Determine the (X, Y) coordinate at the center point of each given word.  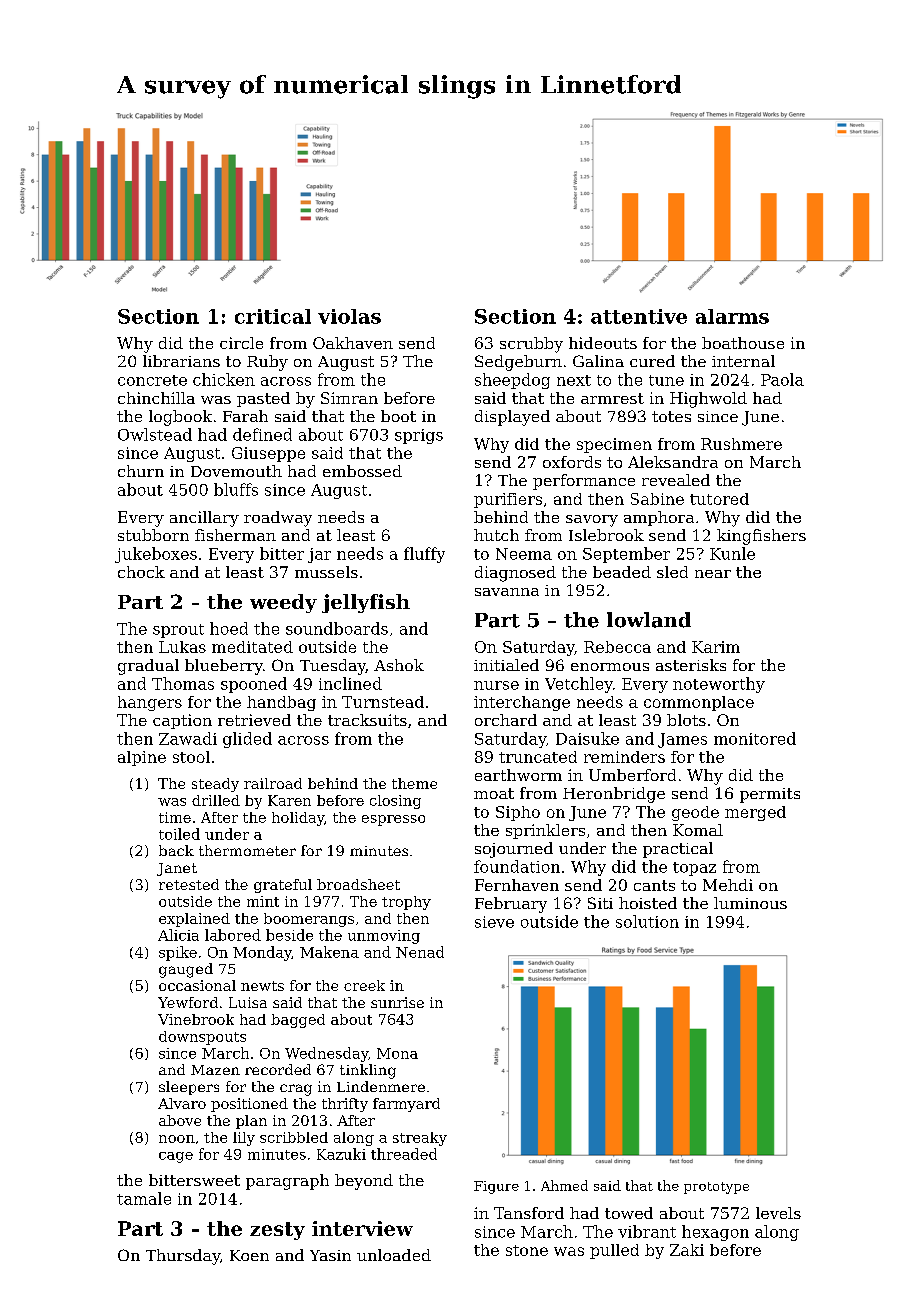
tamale (144, 1198)
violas (349, 316)
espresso (393, 820)
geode (695, 813)
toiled (179, 834)
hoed (229, 628)
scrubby (531, 345)
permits (770, 795)
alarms (732, 316)
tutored (719, 499)
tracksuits (367, 720)
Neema (524, 554)
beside (289, 935)
